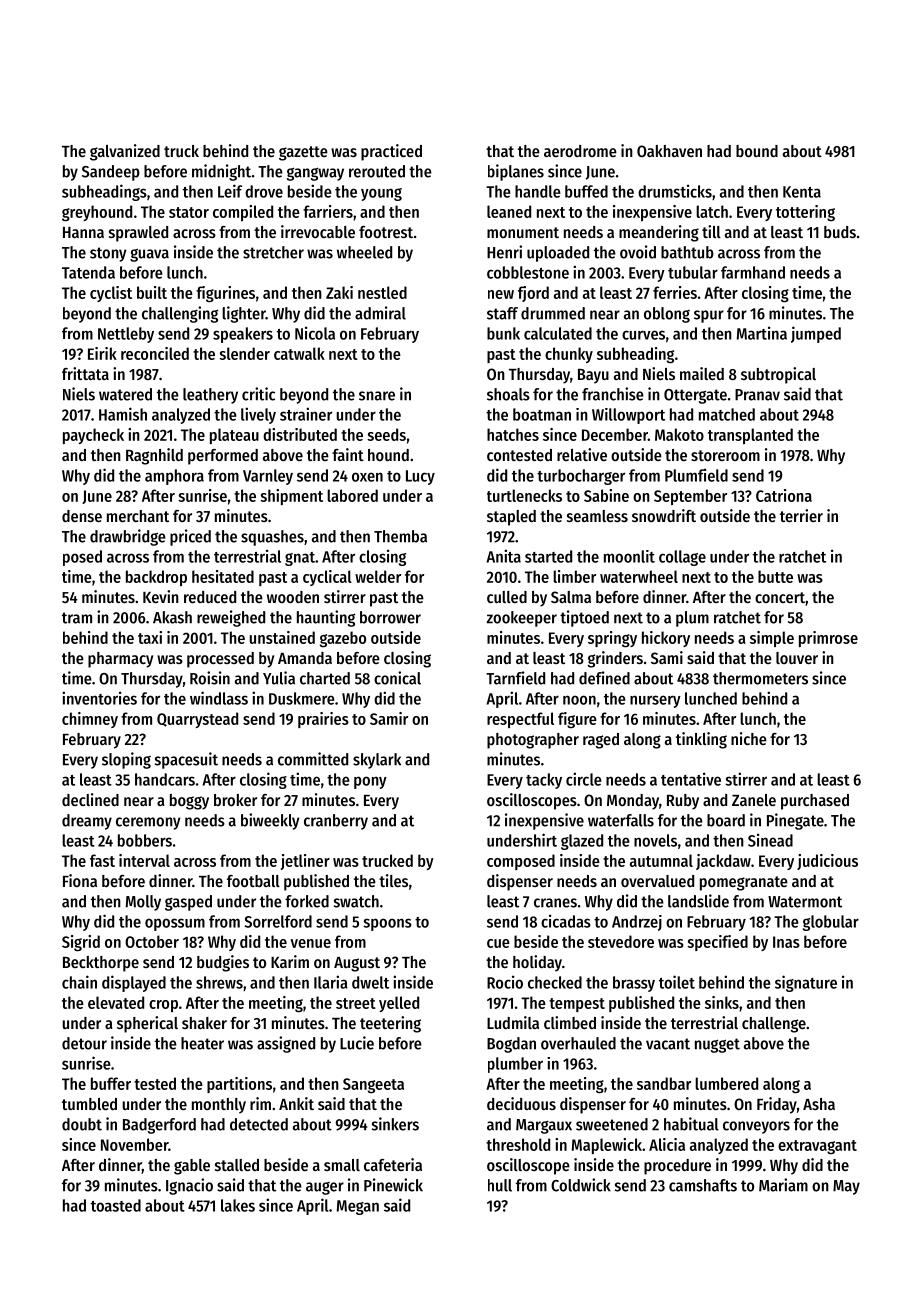 The width and height of the page is (924, 1314). Describe the element at coordinates (581, 1185) in the page. I see `Coldwick` at that location.
